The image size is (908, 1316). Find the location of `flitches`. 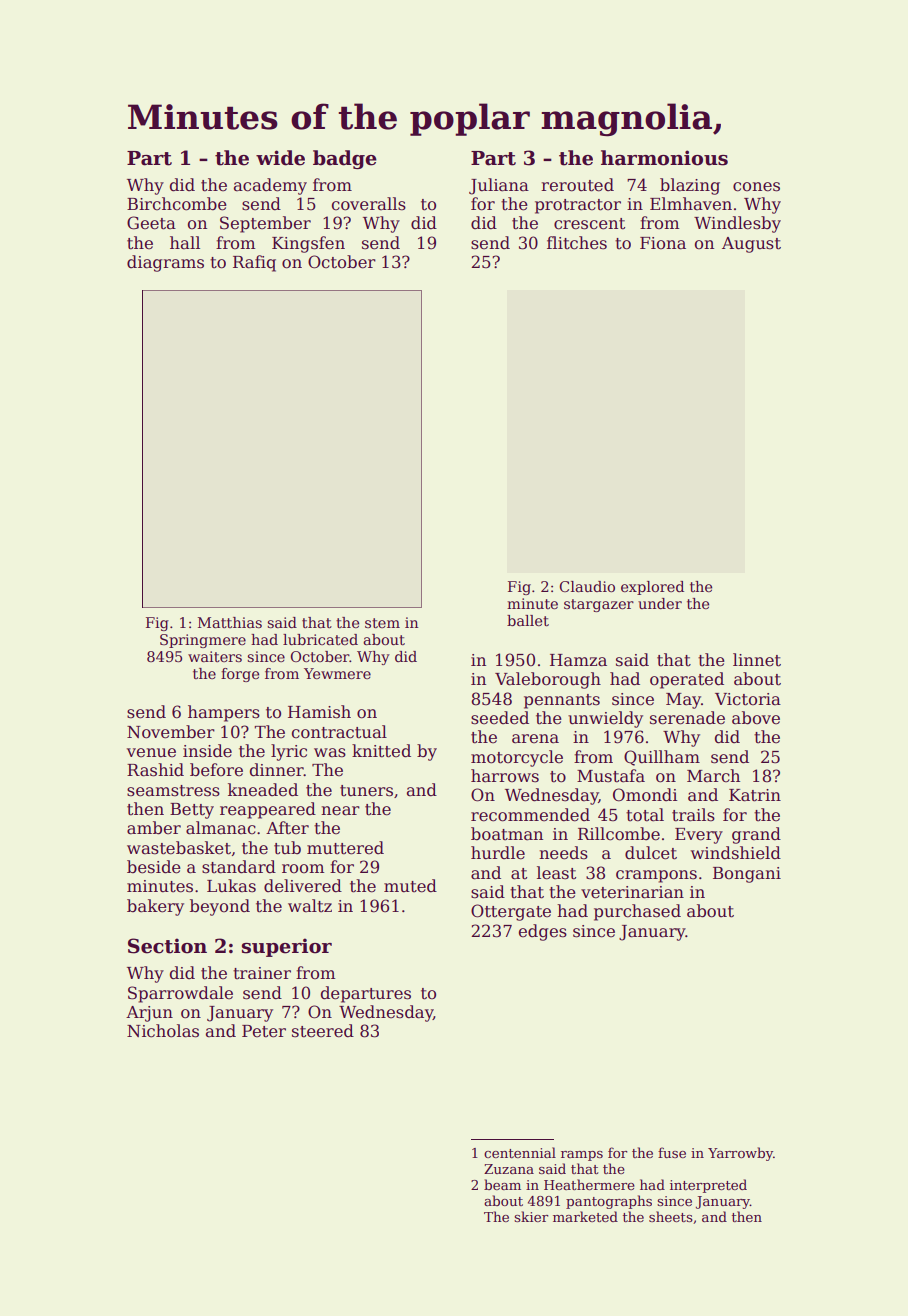

flitches is located at coordinates (577, 243).
